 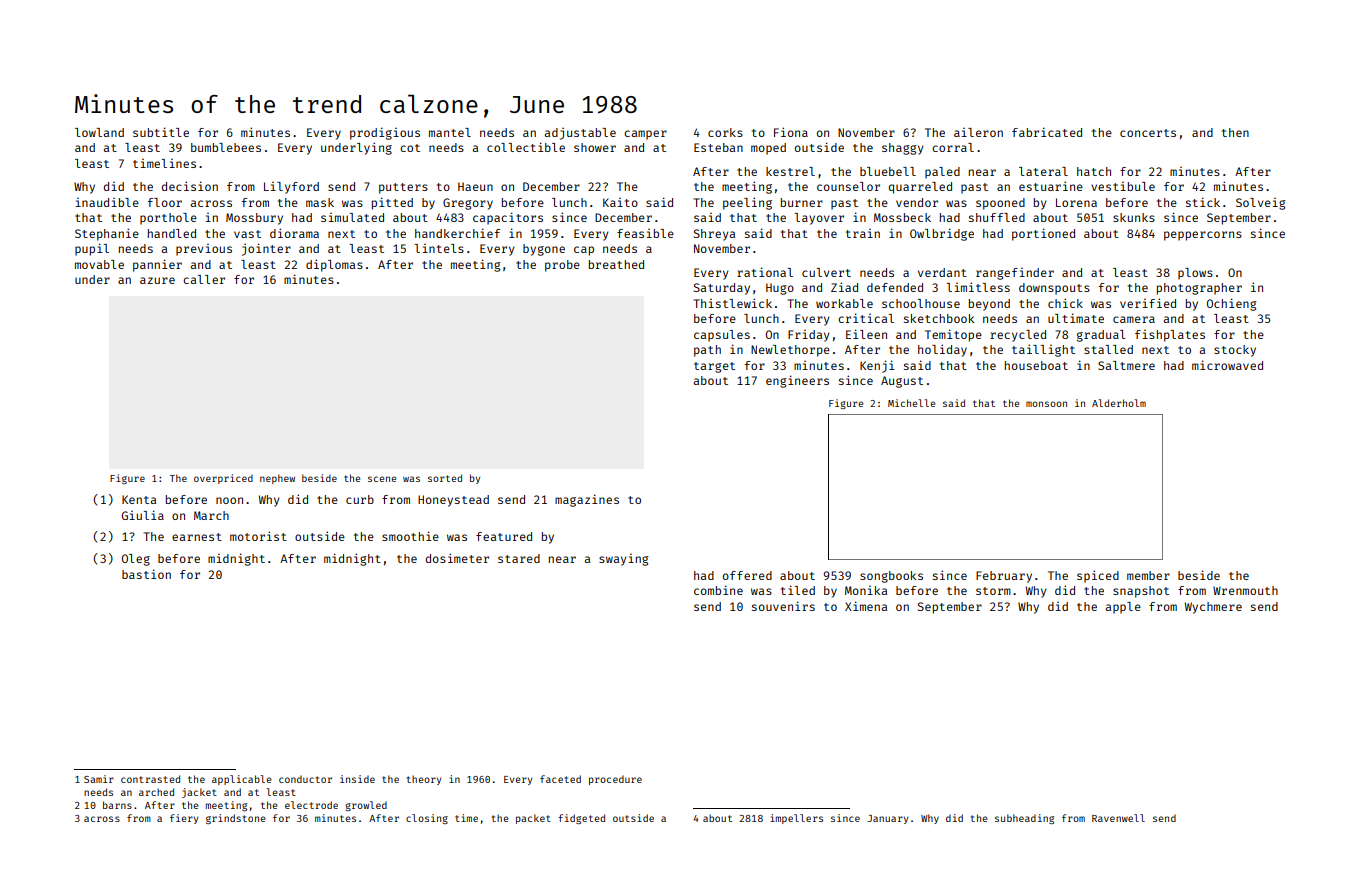 I want to click on Ravenwell, so click(x=1118, y=818).
